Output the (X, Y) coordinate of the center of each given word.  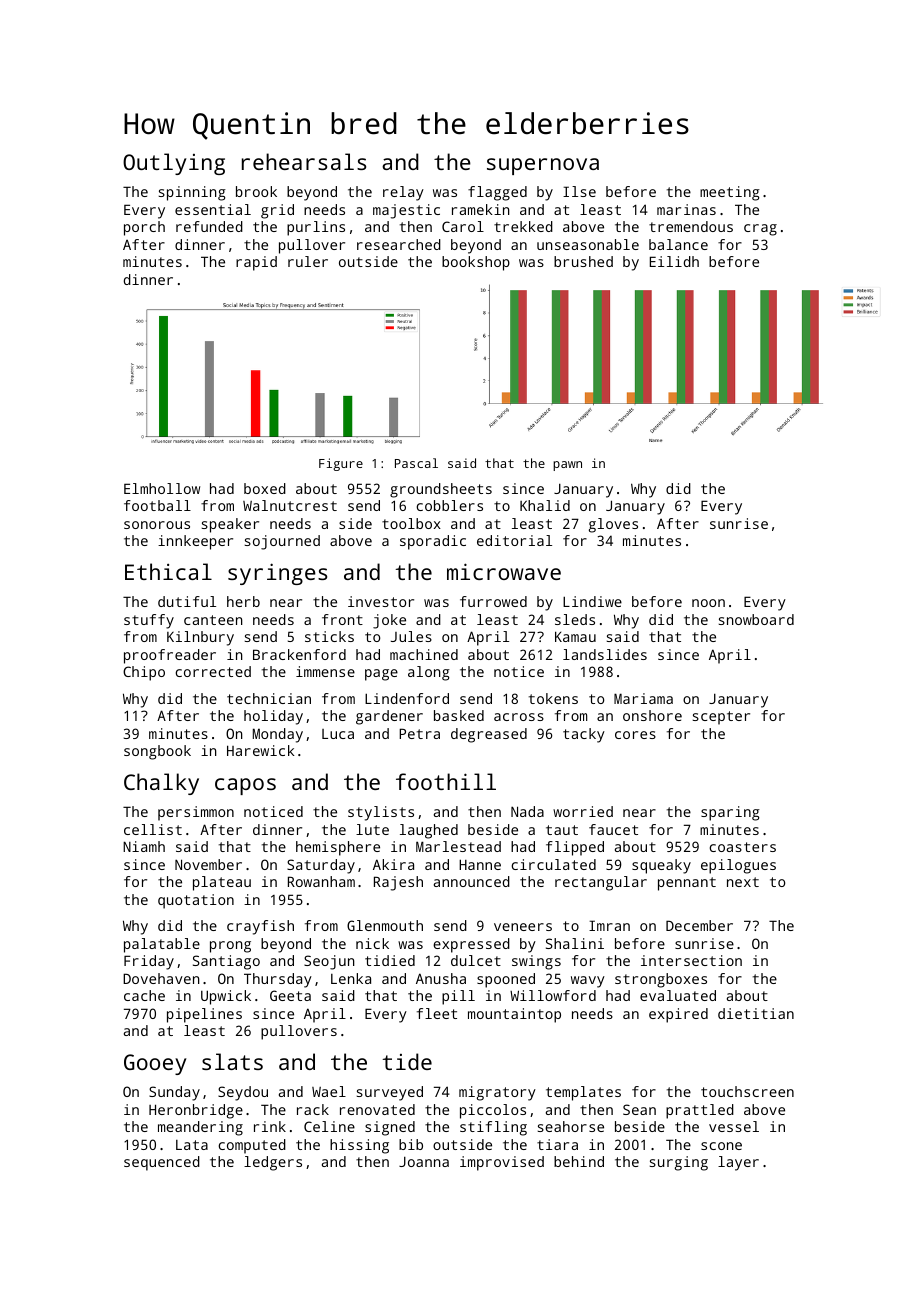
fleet (437, 1013)
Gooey (155, 1064)
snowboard (756, 619)
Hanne (480, 864)
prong (230, 947)
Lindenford (407, 698)
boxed (265, 488)
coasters (743, 847)
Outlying (174, 164)
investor (381, 601)
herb (243, 601)
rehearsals (304, 161)
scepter (721, 718)
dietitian (756, 1013)
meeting (730, 193)
